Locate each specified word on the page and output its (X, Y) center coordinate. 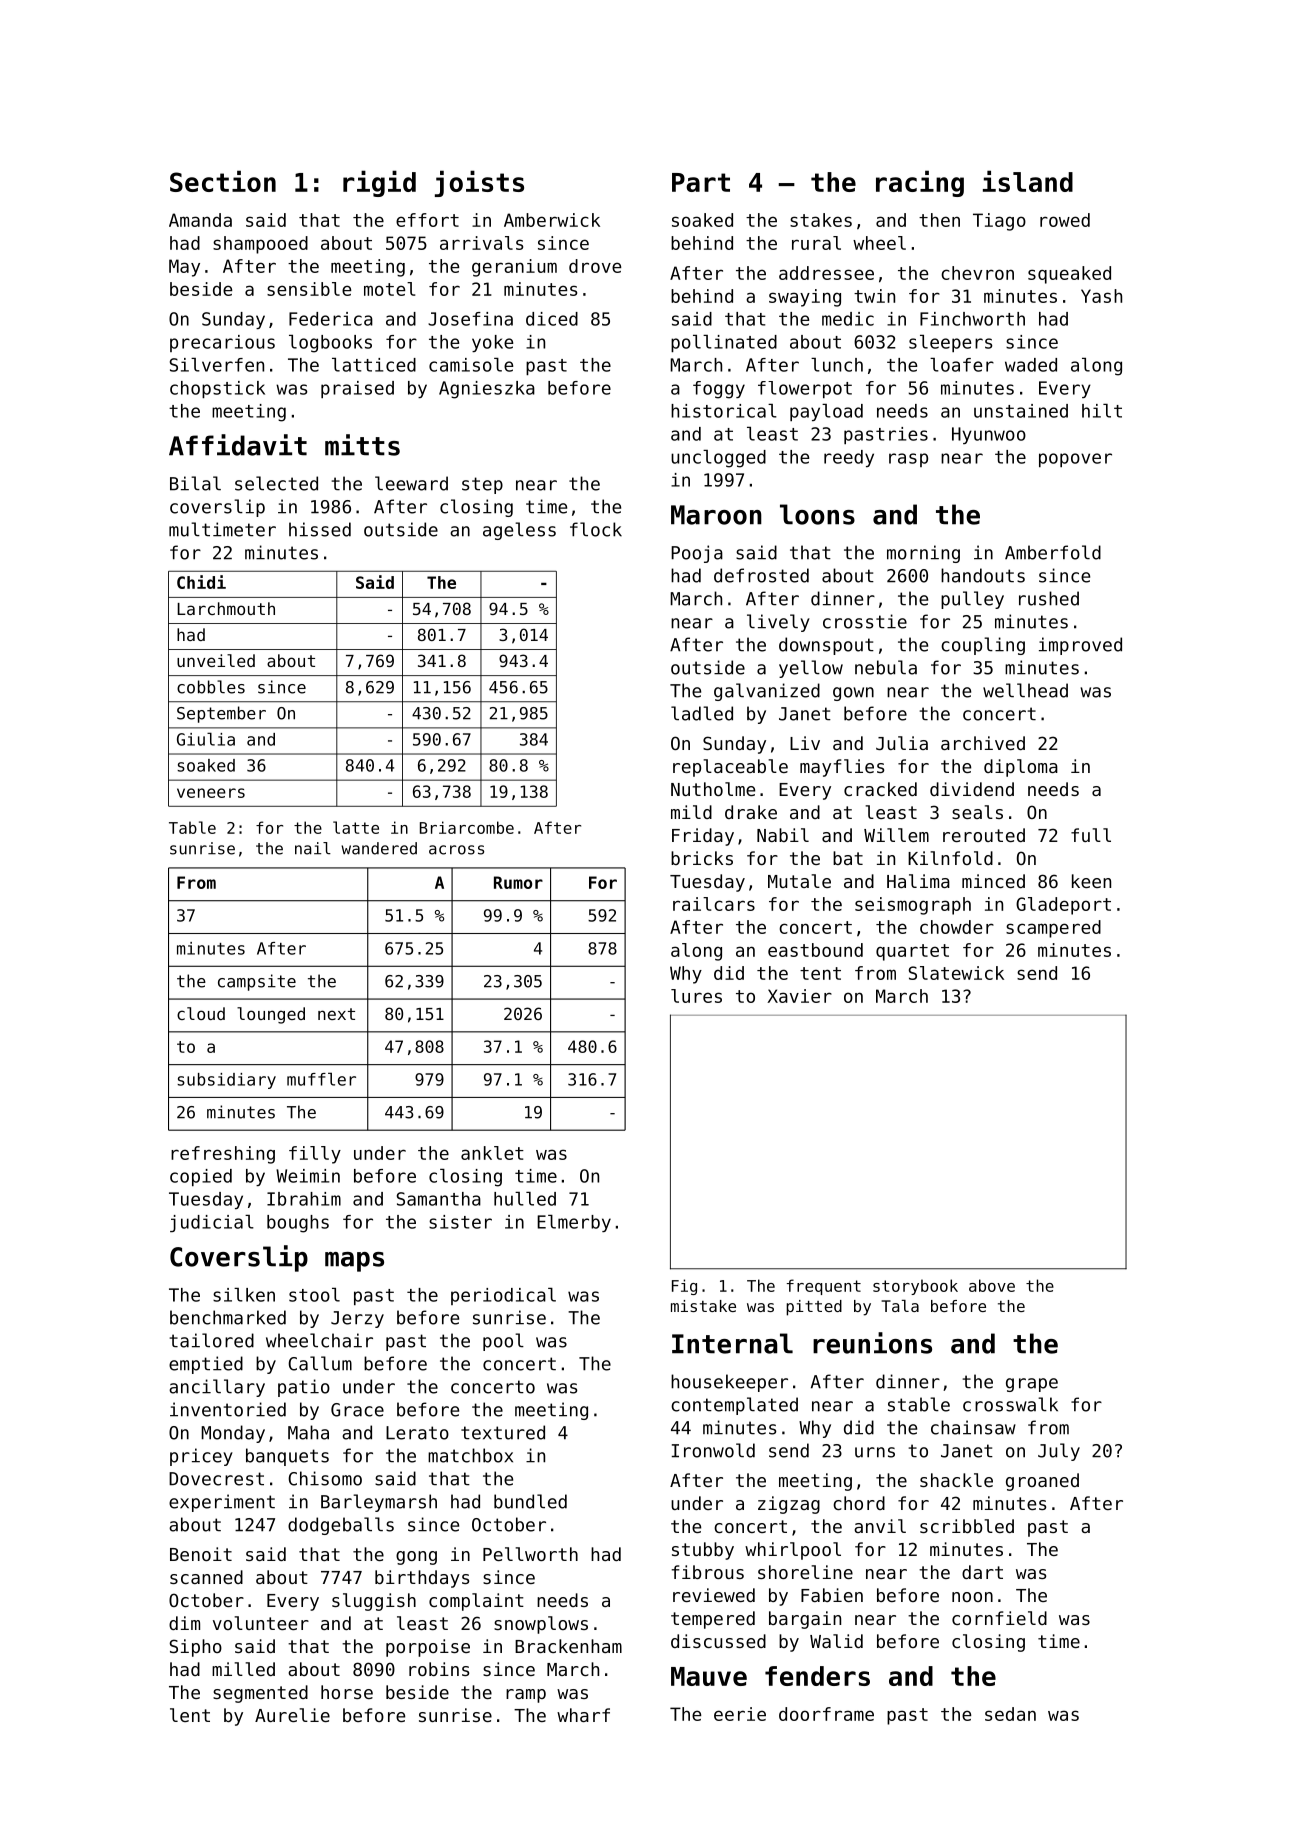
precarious (222, 343)
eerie (740, 1714)
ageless (519, 531)
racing (920, 183)
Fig (684, 1287)
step (482, 485)
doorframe (826, 1714)
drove (595, 266)
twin (874, 296)
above (992, 1285)
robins (439, 1669)
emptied (206, 1365)
